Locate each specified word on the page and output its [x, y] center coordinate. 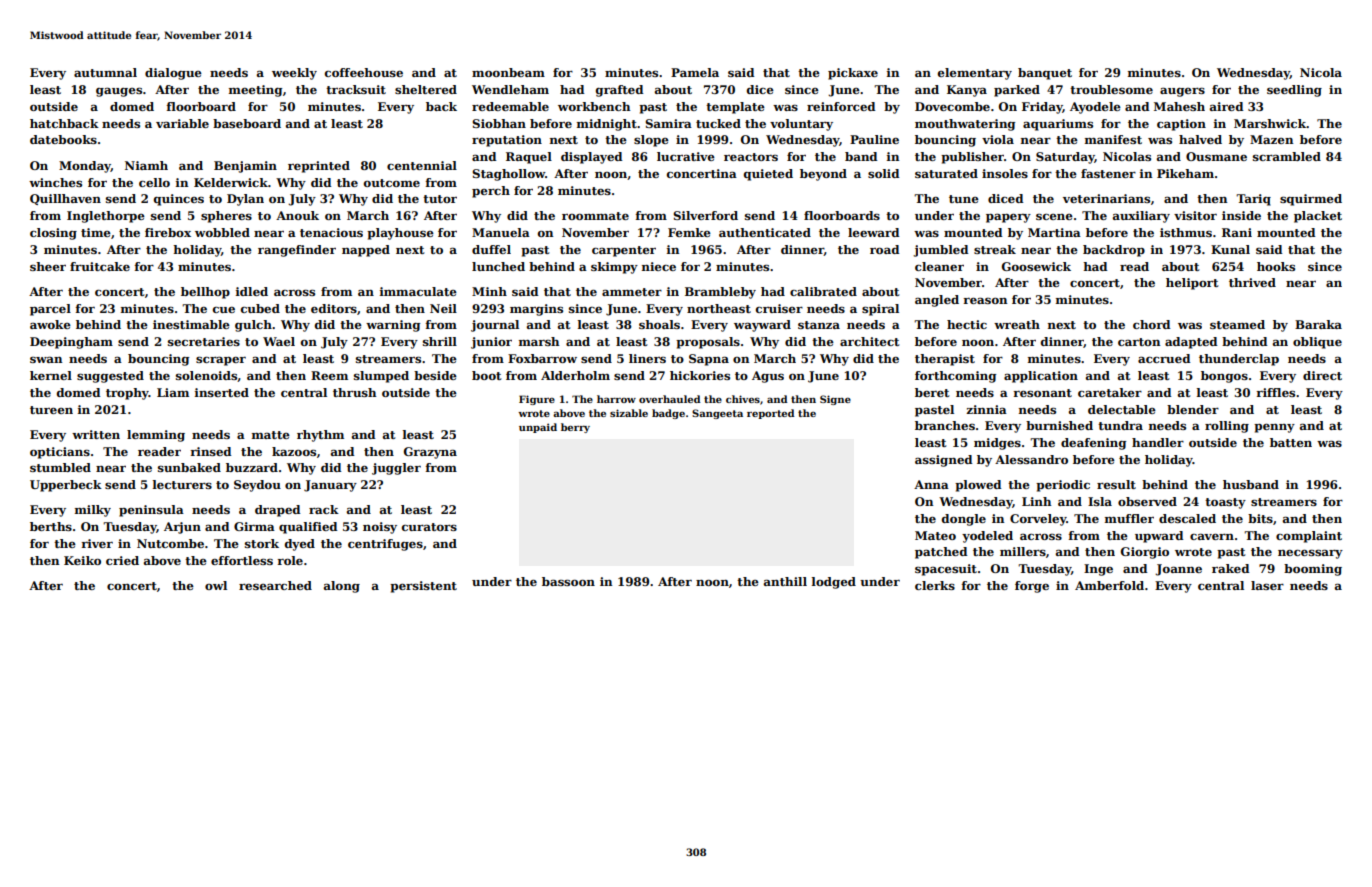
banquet [1045, 74]
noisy [380, 528]
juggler [396, 469]
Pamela [695, 72]
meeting [255, 91]
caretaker [1110, 392]
